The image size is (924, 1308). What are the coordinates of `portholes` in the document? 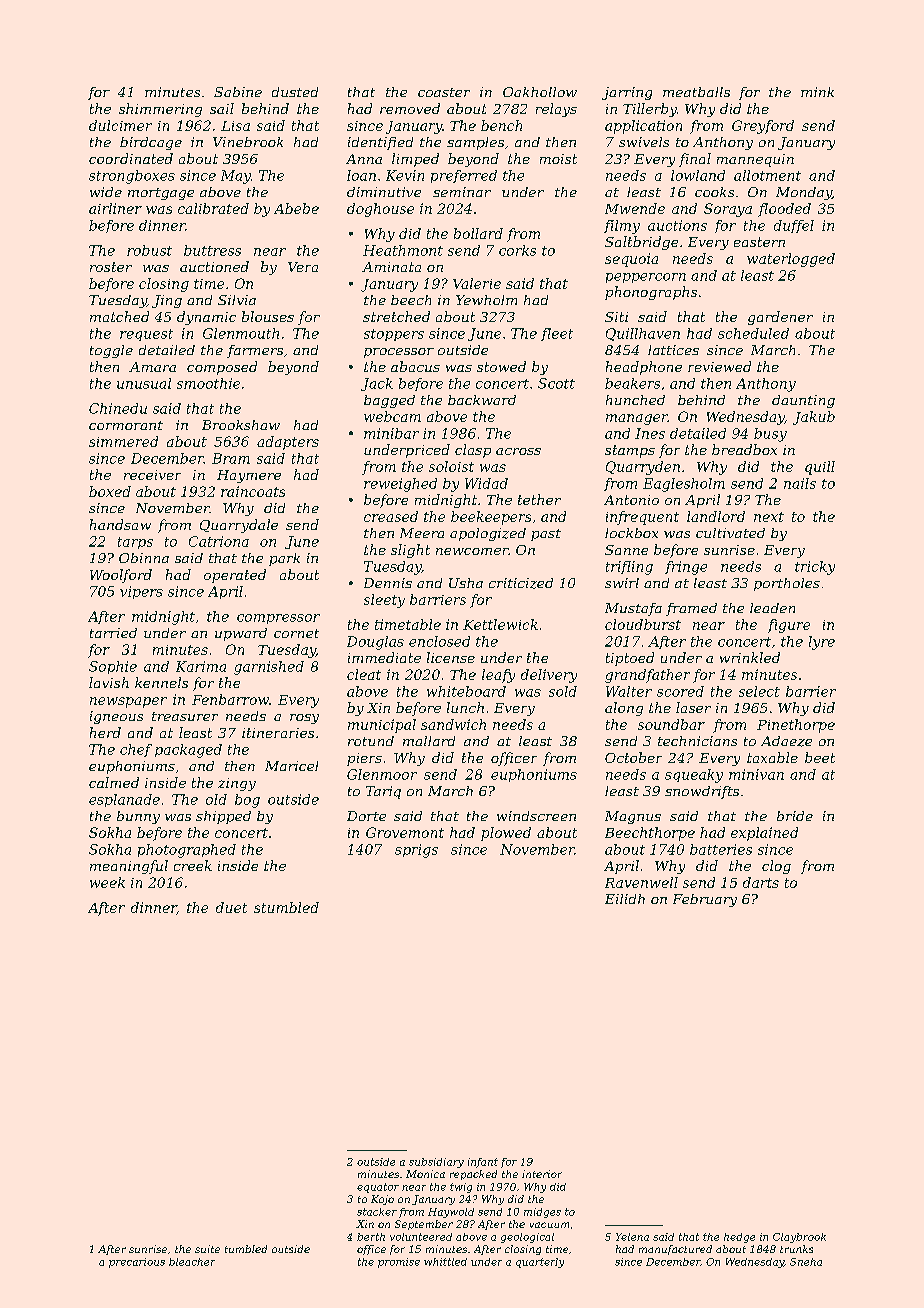 It's located at (787, 584).
